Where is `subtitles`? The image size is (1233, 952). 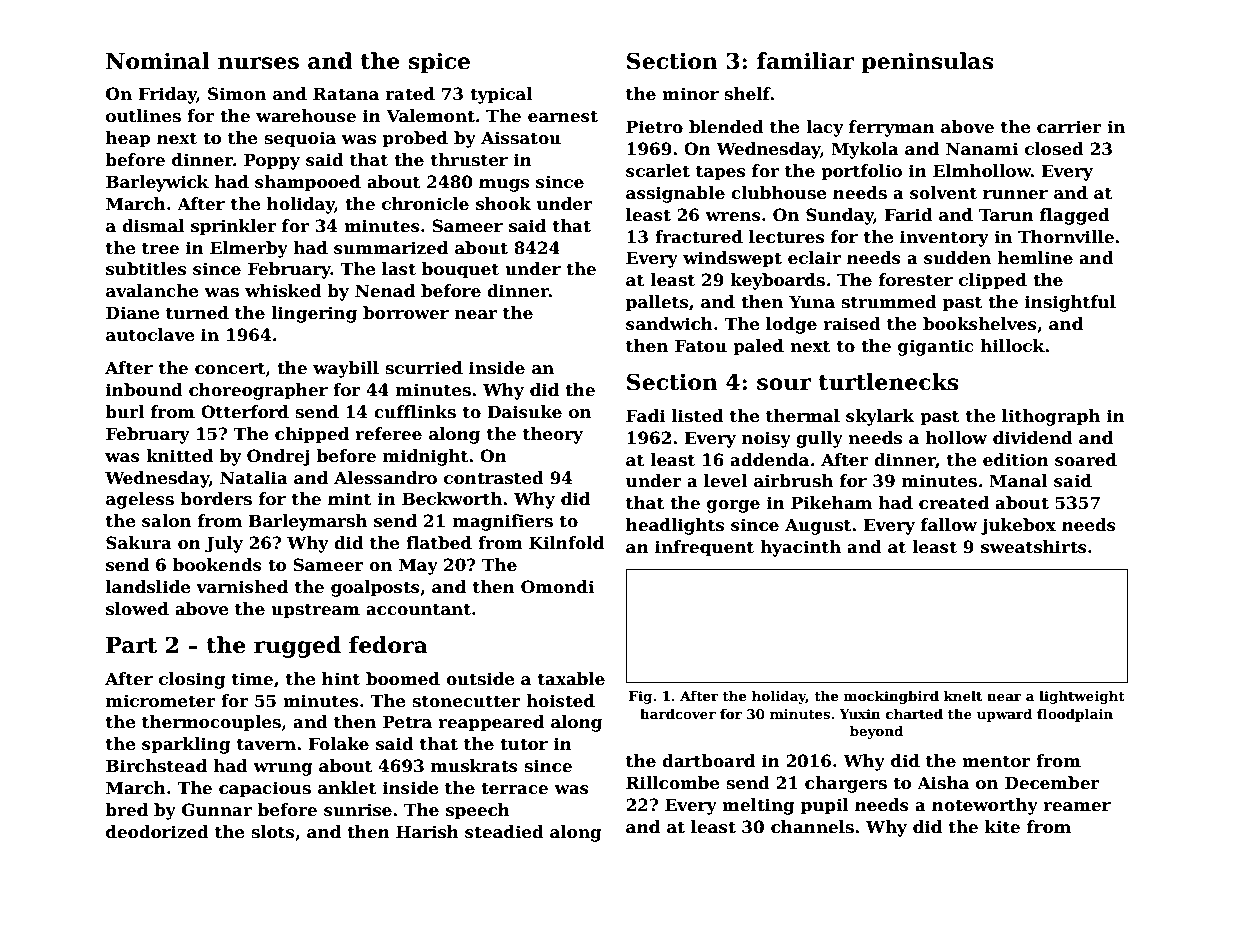 subtitles is located at coordinates (146, 269).
